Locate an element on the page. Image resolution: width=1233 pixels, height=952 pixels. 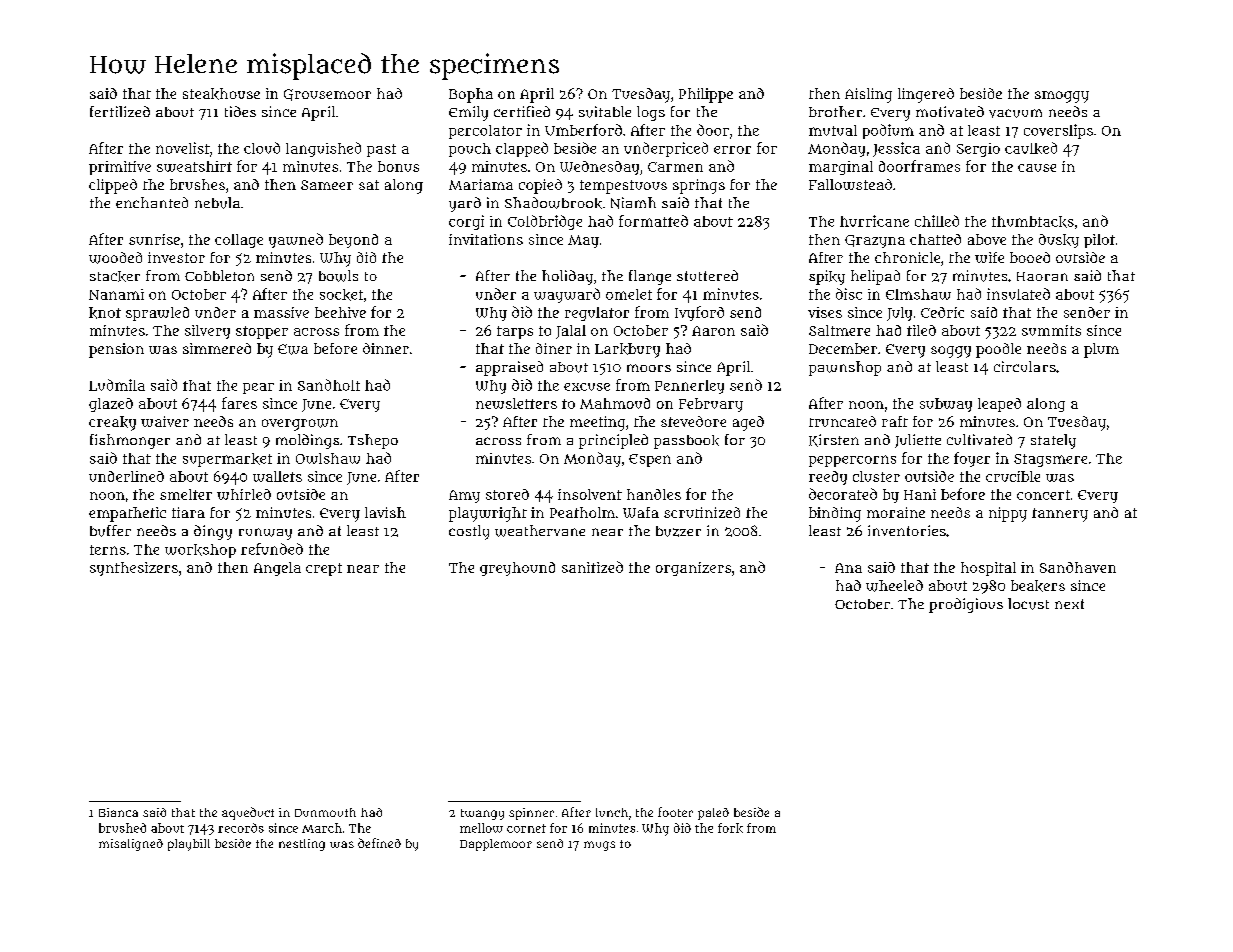
steakhouse is located at coordinates (221, 94).
